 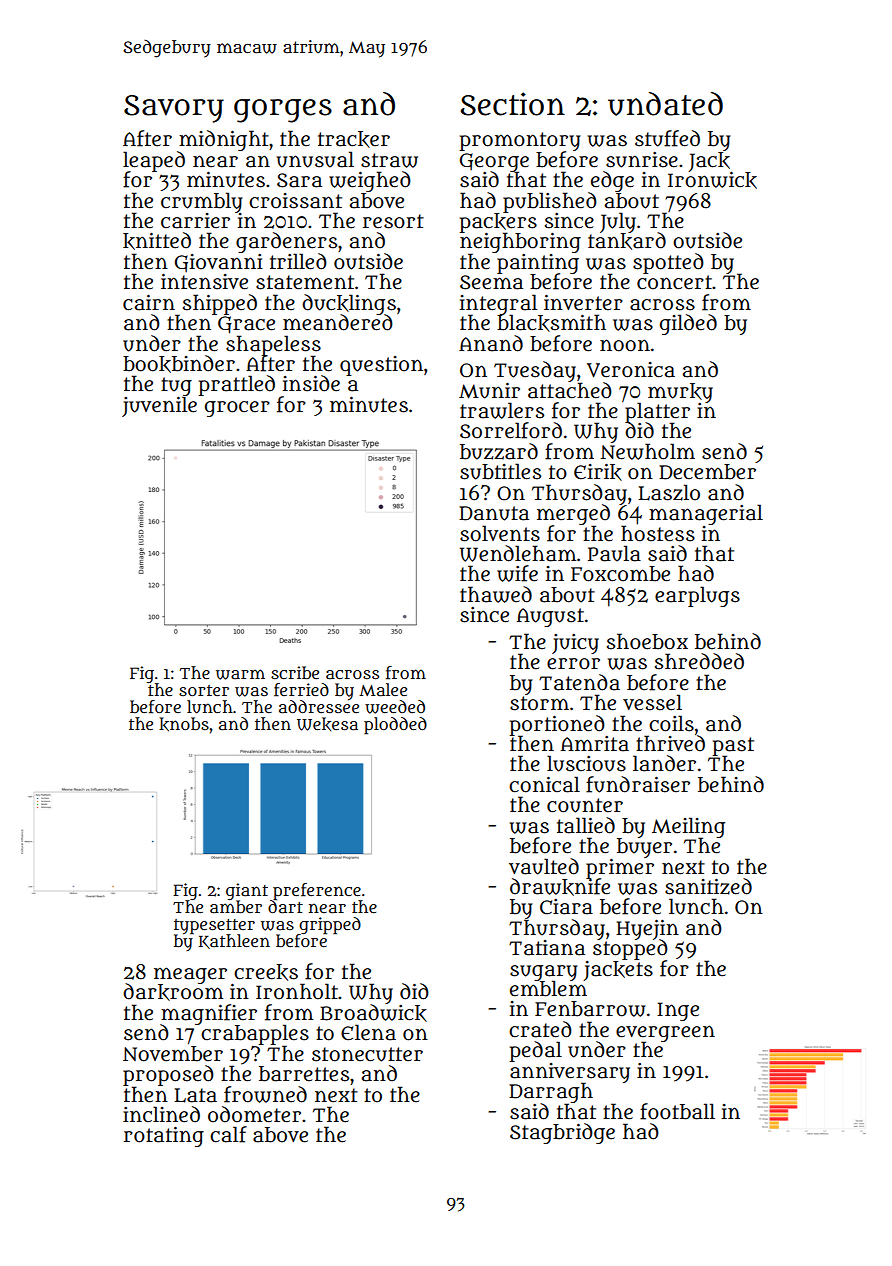 I want to click on leaped, so click(x=154, y=161).
